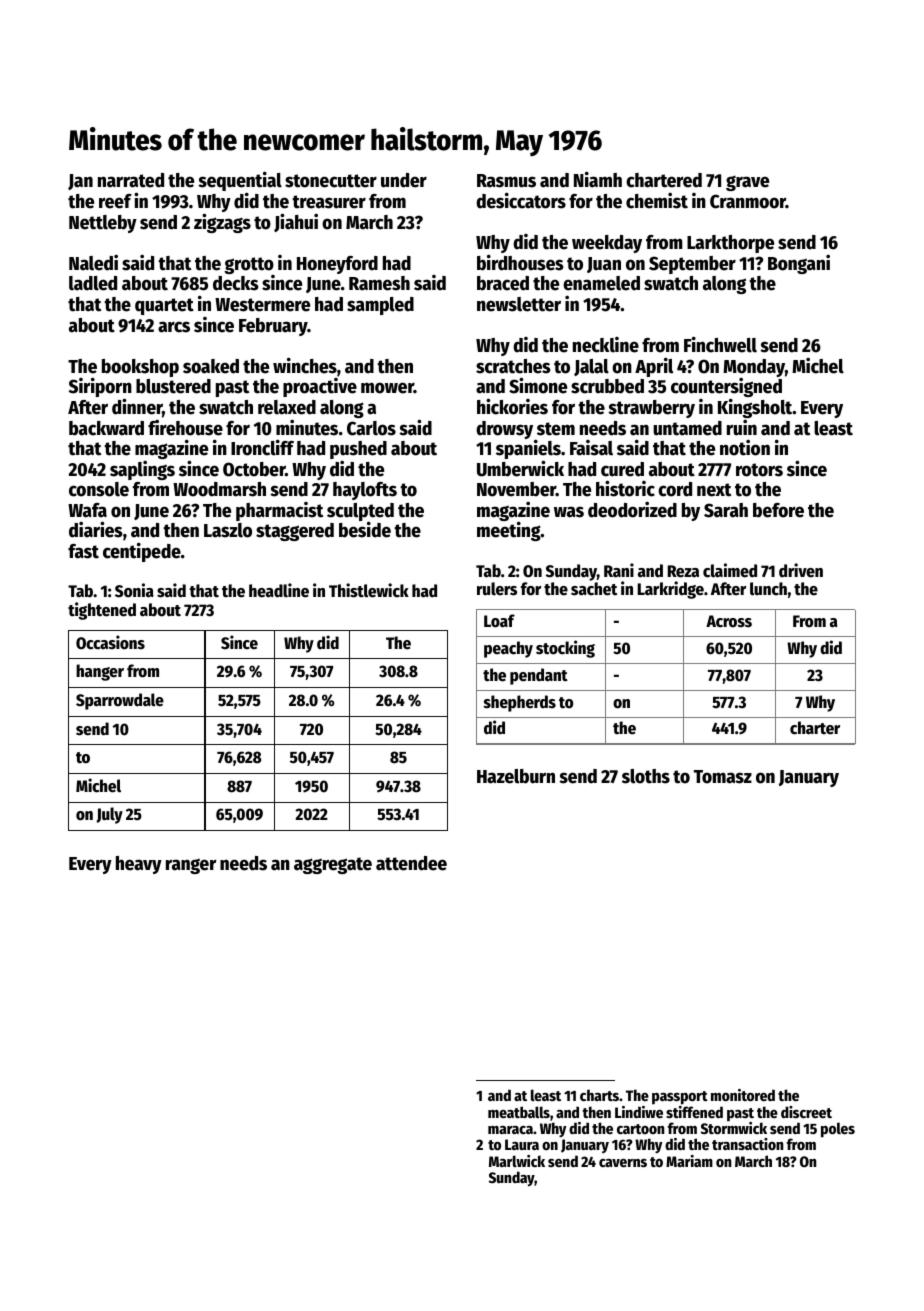 The image size is (924, 1311). What do you see at coordinates (646, 776) in the screenshot?
I see `sloths` at bounding box center [646, 776].
